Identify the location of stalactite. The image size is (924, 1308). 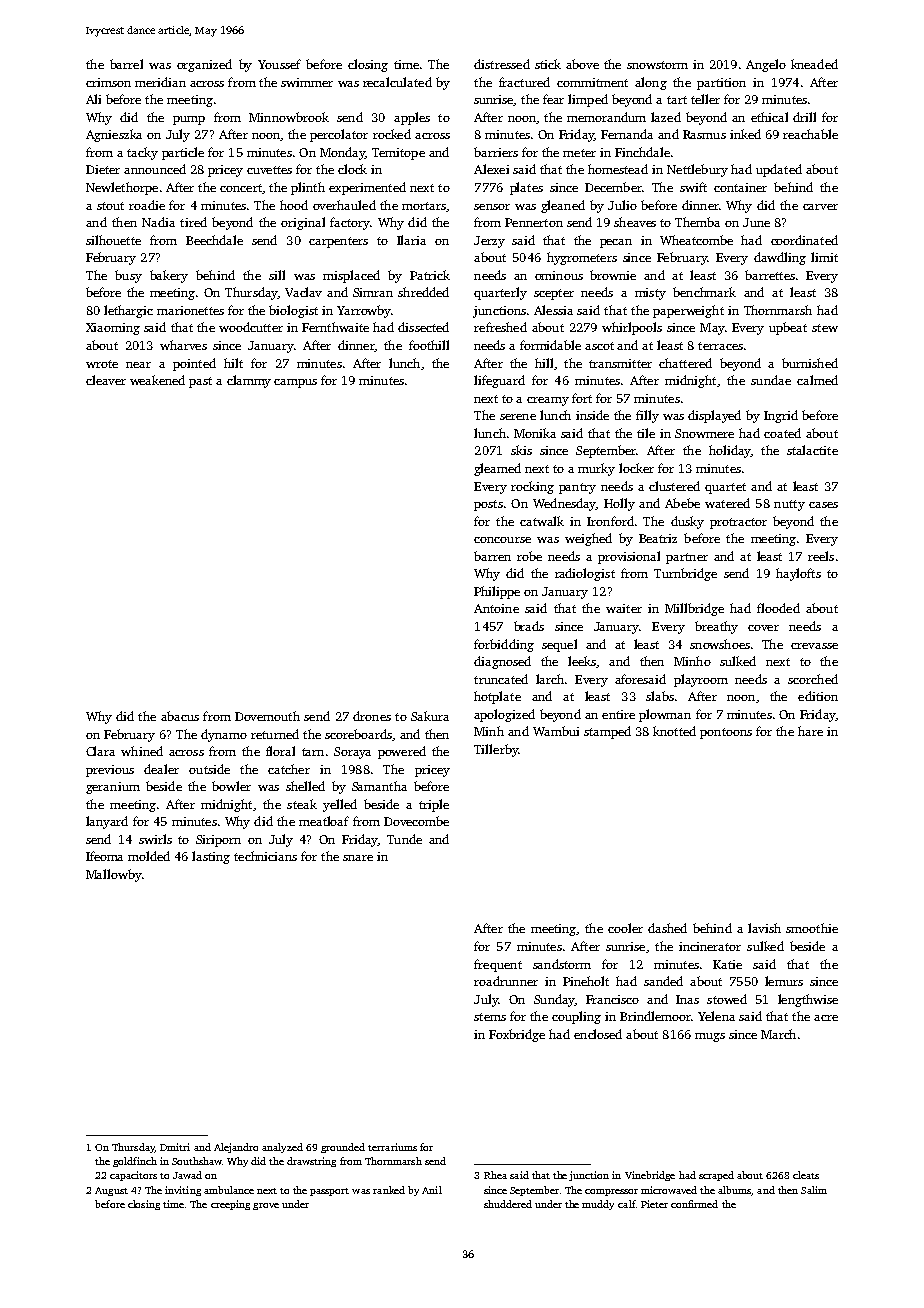
(812, 450).
